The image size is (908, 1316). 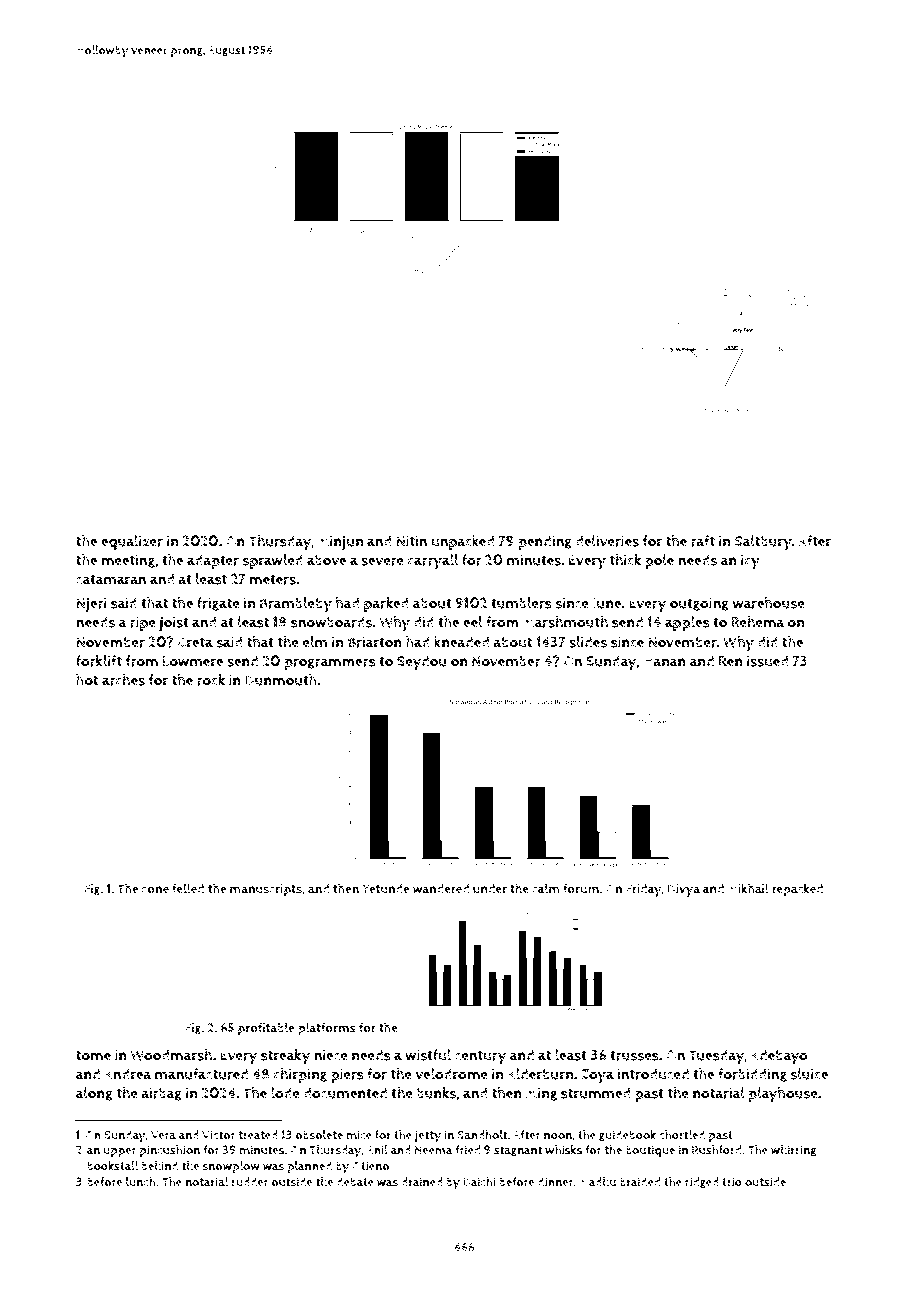 What do you see at coordinates (411, 541) in the image?
I see `Nitin` at bounding box center [411, 541].
